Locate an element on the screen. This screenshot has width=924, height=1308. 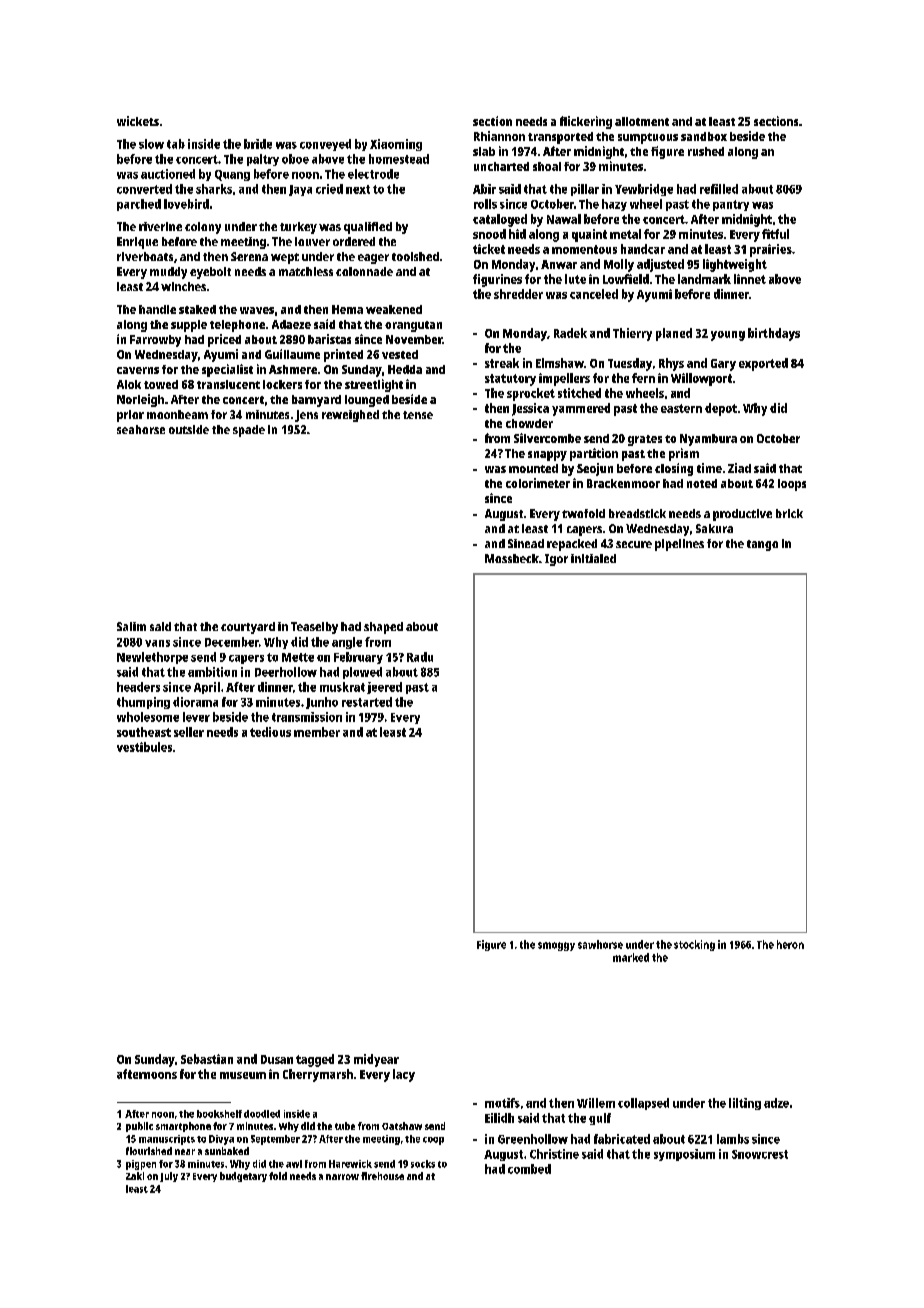
pipelines is located at coordinates (679, 545).
